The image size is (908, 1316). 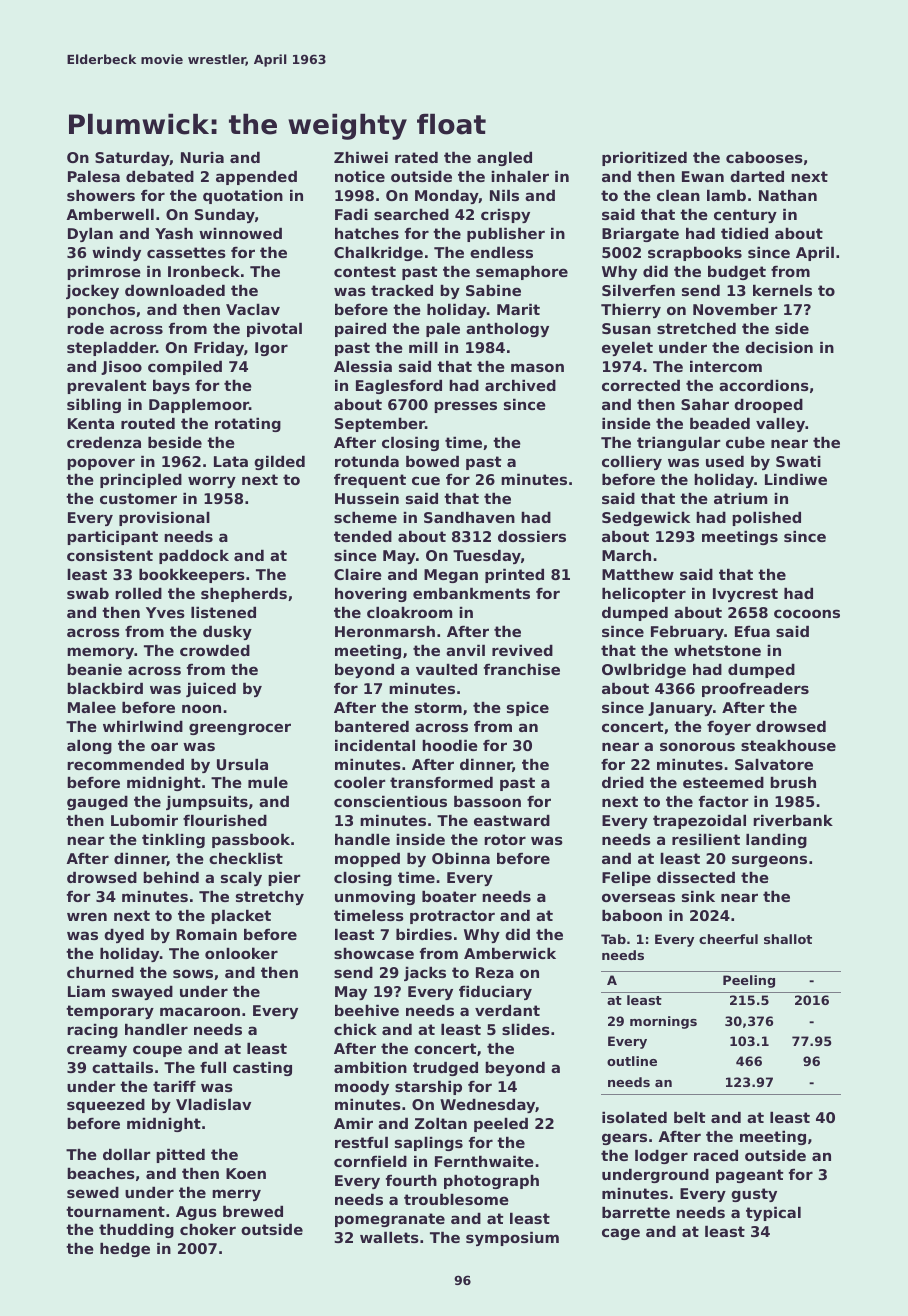 What do you see at coordinates (213, 1104) in the document?
I see `Vladislav` at bounding box center [213, 1104].
